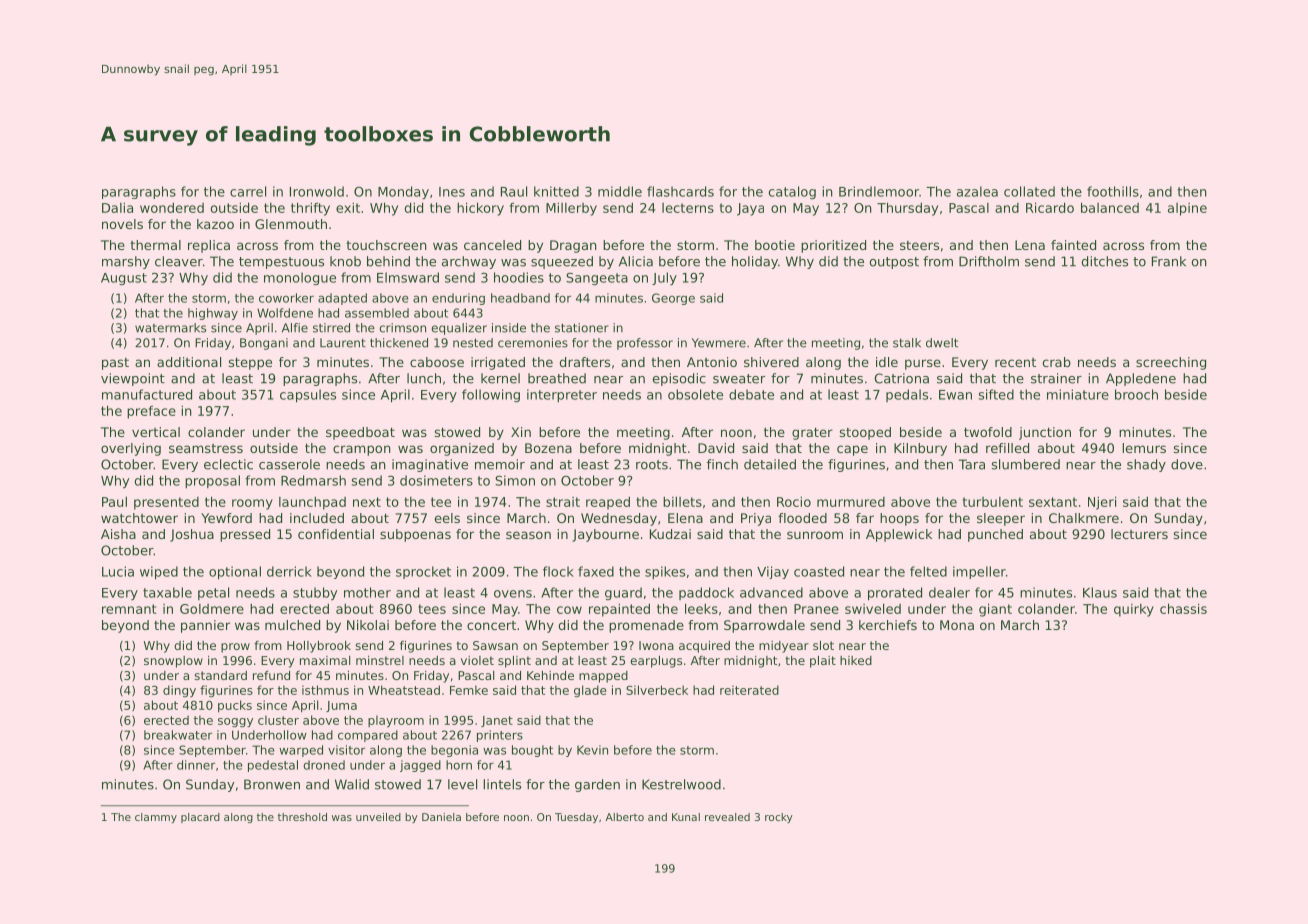  I want to click on Alberto, so click(625, 817).
